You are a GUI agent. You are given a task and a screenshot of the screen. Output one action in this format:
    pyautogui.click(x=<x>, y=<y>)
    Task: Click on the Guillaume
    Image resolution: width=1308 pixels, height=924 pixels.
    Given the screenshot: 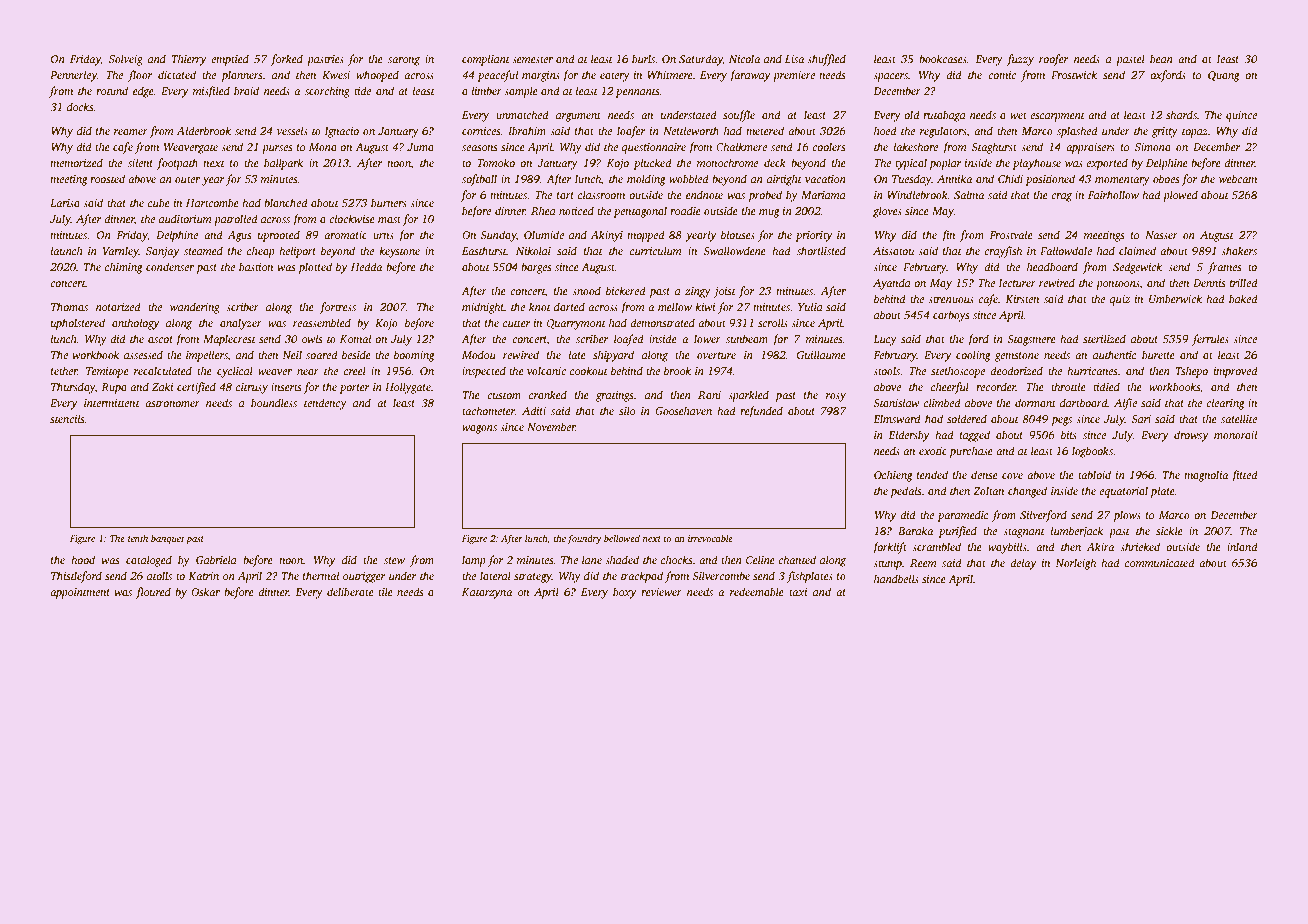 What is the action you would take?
    pyautogui.click(x=821, y=354)
